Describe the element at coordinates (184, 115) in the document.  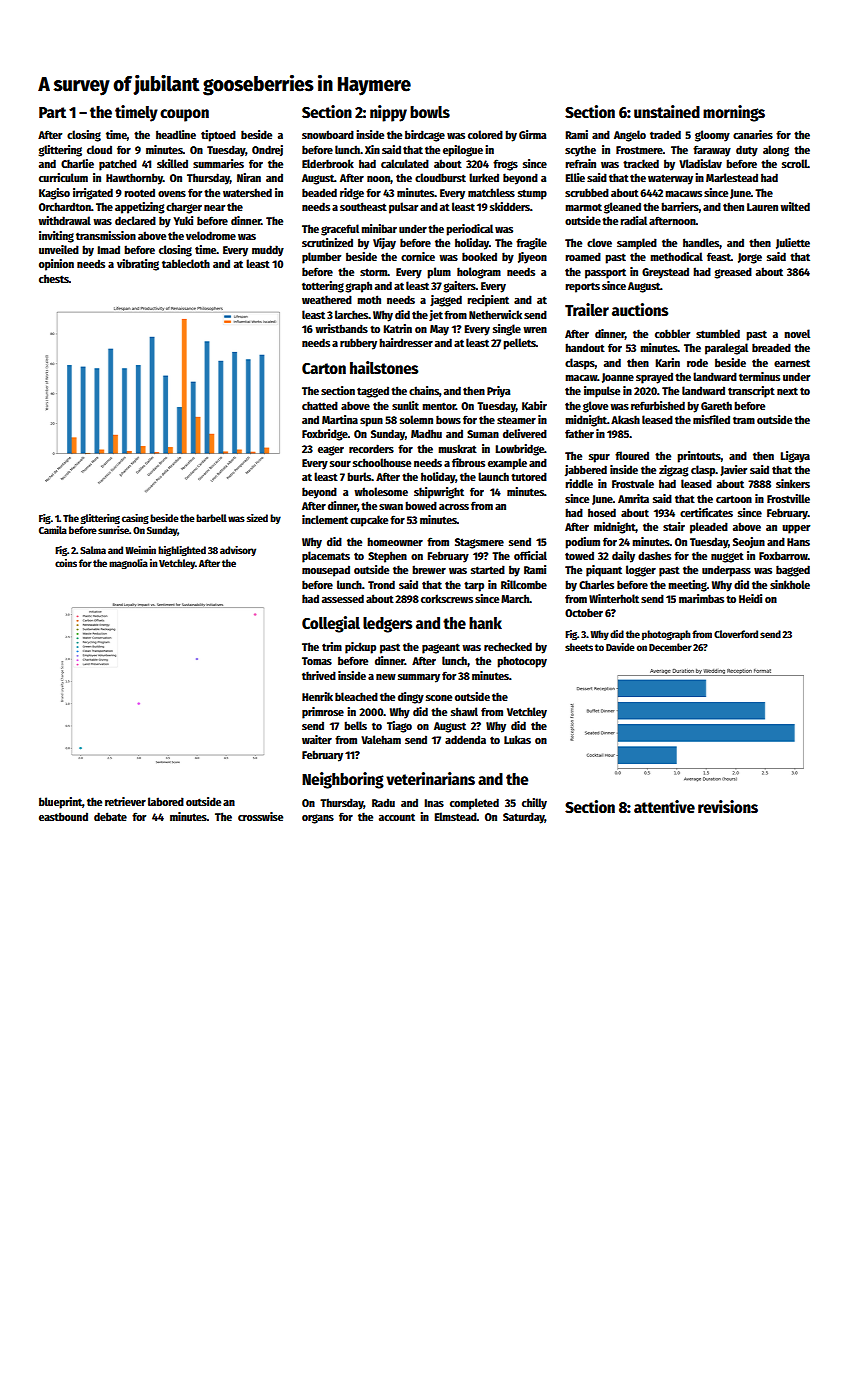
I see `coupon` at that location.
